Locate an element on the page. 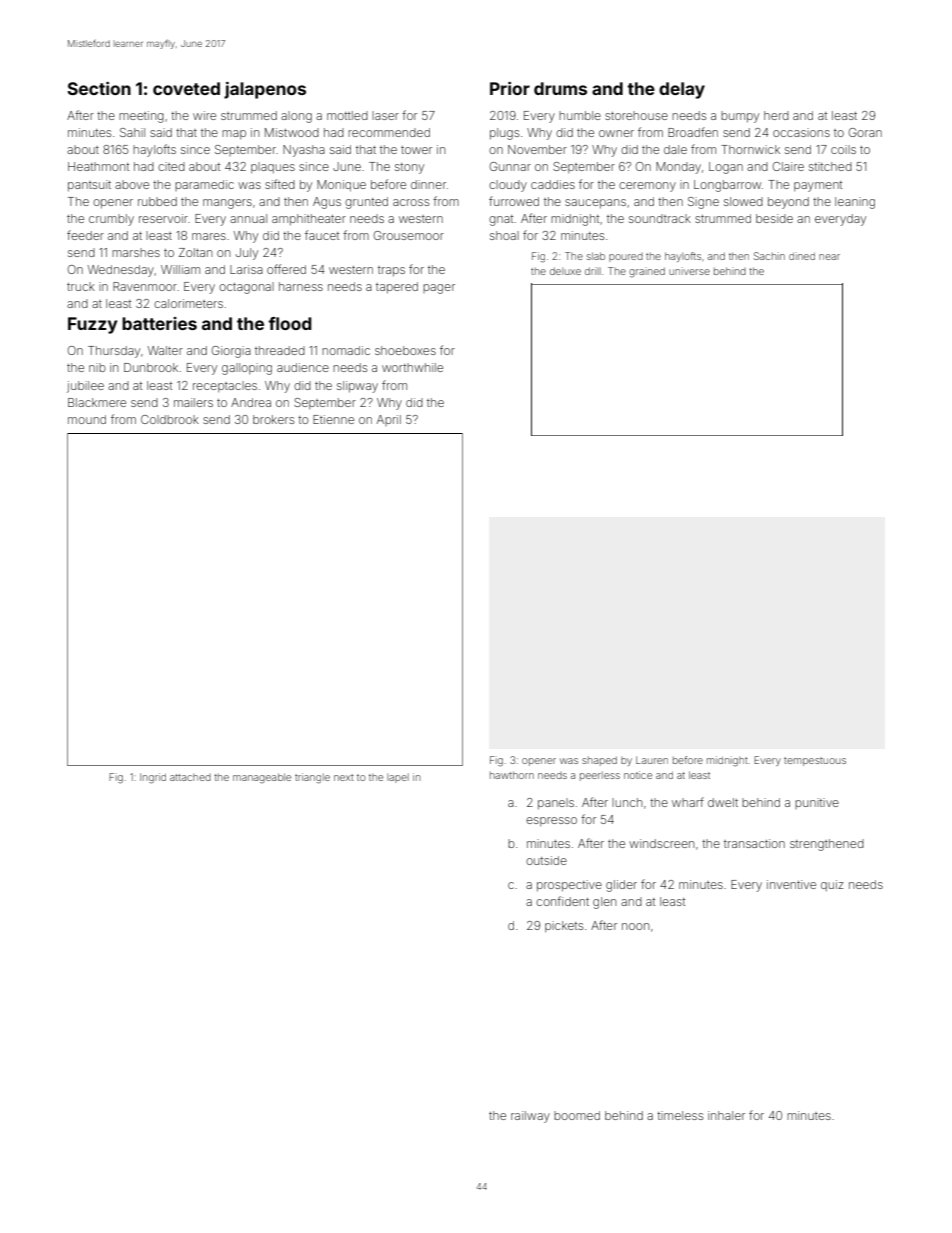  Blackmere is located at coordinates (97, 402).
